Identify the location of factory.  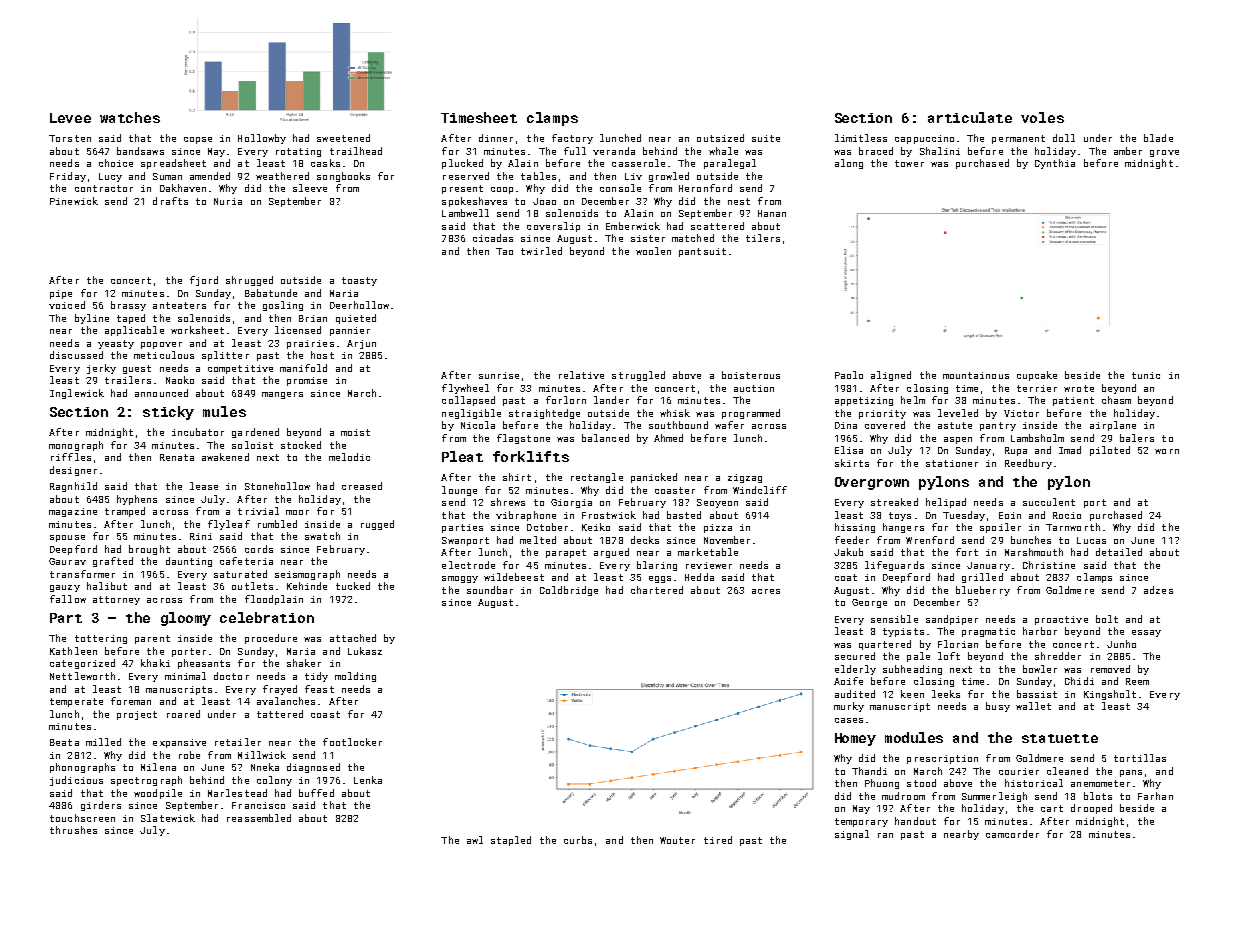
(572, 139).
